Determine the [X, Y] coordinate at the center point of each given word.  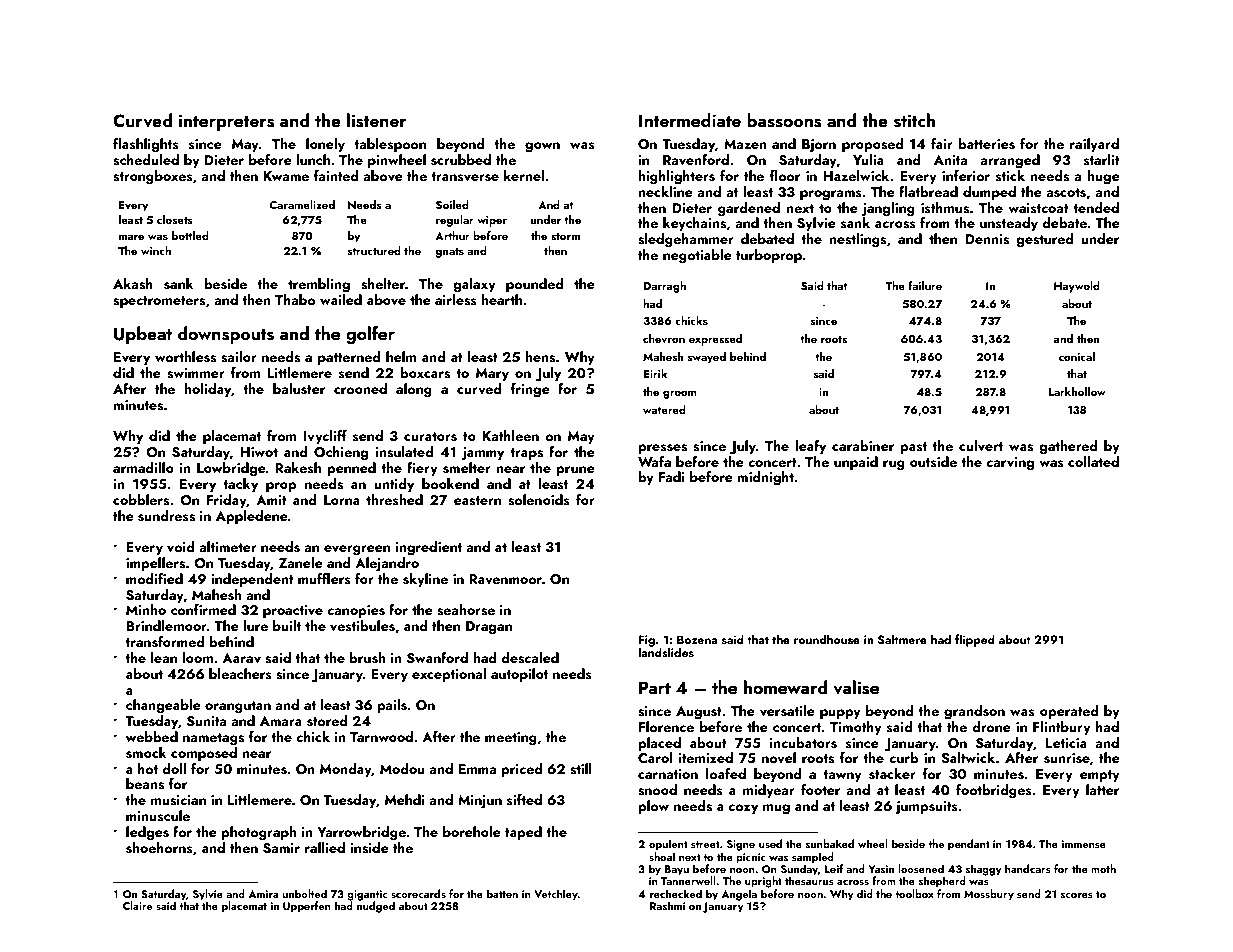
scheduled [146, 160]
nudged [376, 907]
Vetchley [556, 895]
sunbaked [830, 843]
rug [894, 465]
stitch [914, 120]
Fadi [672, 476]
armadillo [143, 467]
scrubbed [461, 160]
